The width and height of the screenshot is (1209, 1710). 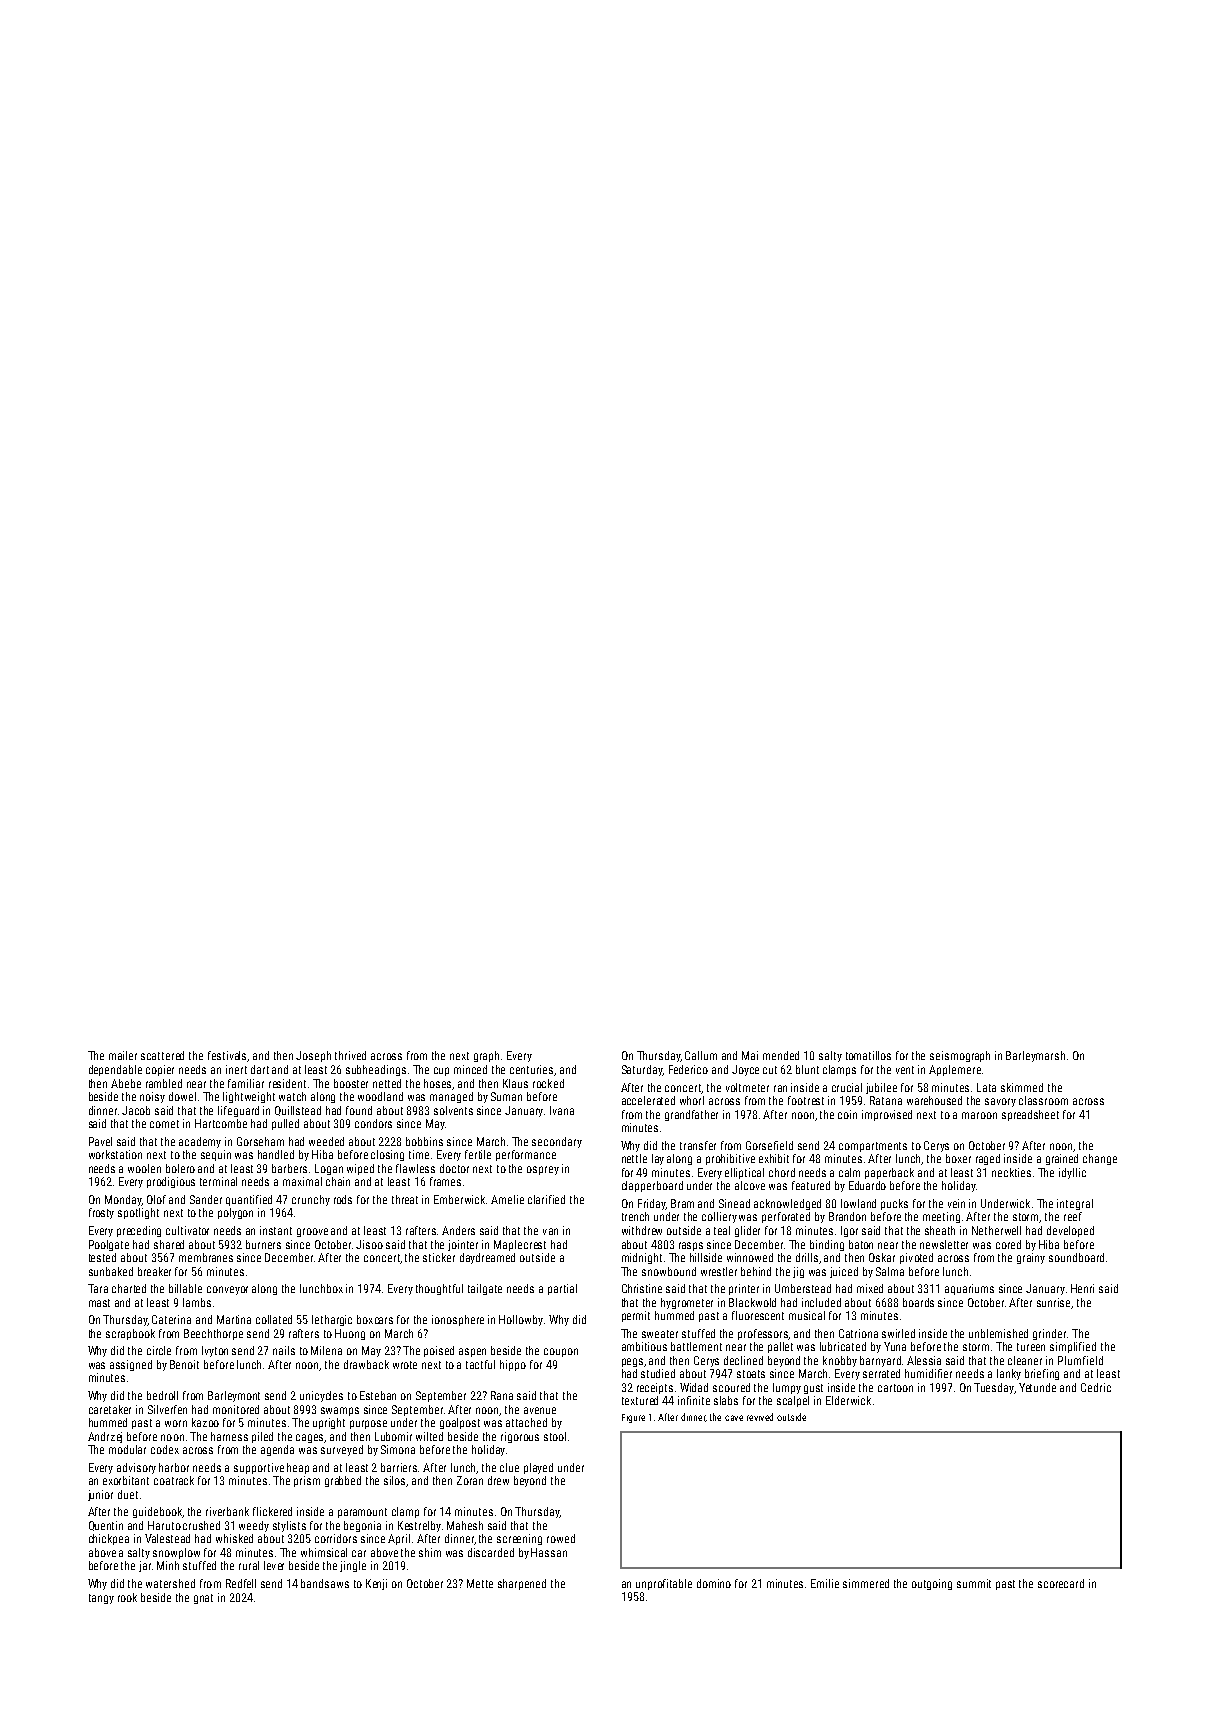 What do you see at coordinates (185, 1288) in the screenshot?
I see `billable` at bounding box center [185, 1288].
